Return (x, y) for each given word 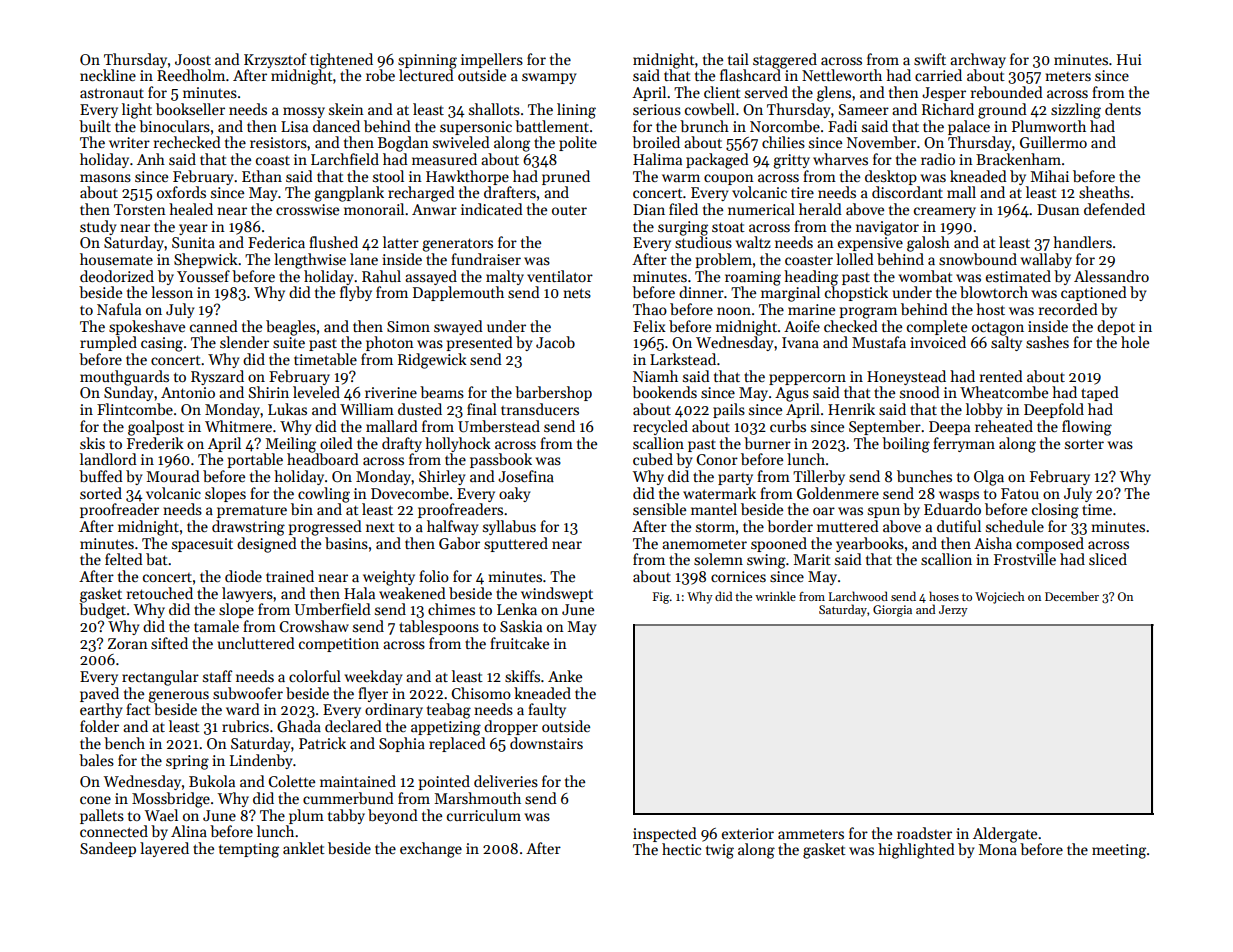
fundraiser (486, 259)
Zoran (128, 643)
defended (1114, 209)
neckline (108, 75)
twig (720, 851)
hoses (944, 596)
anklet (304, 848)
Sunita (193, 242)
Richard (948, 109)
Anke (565, 676)
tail (738, 59)
